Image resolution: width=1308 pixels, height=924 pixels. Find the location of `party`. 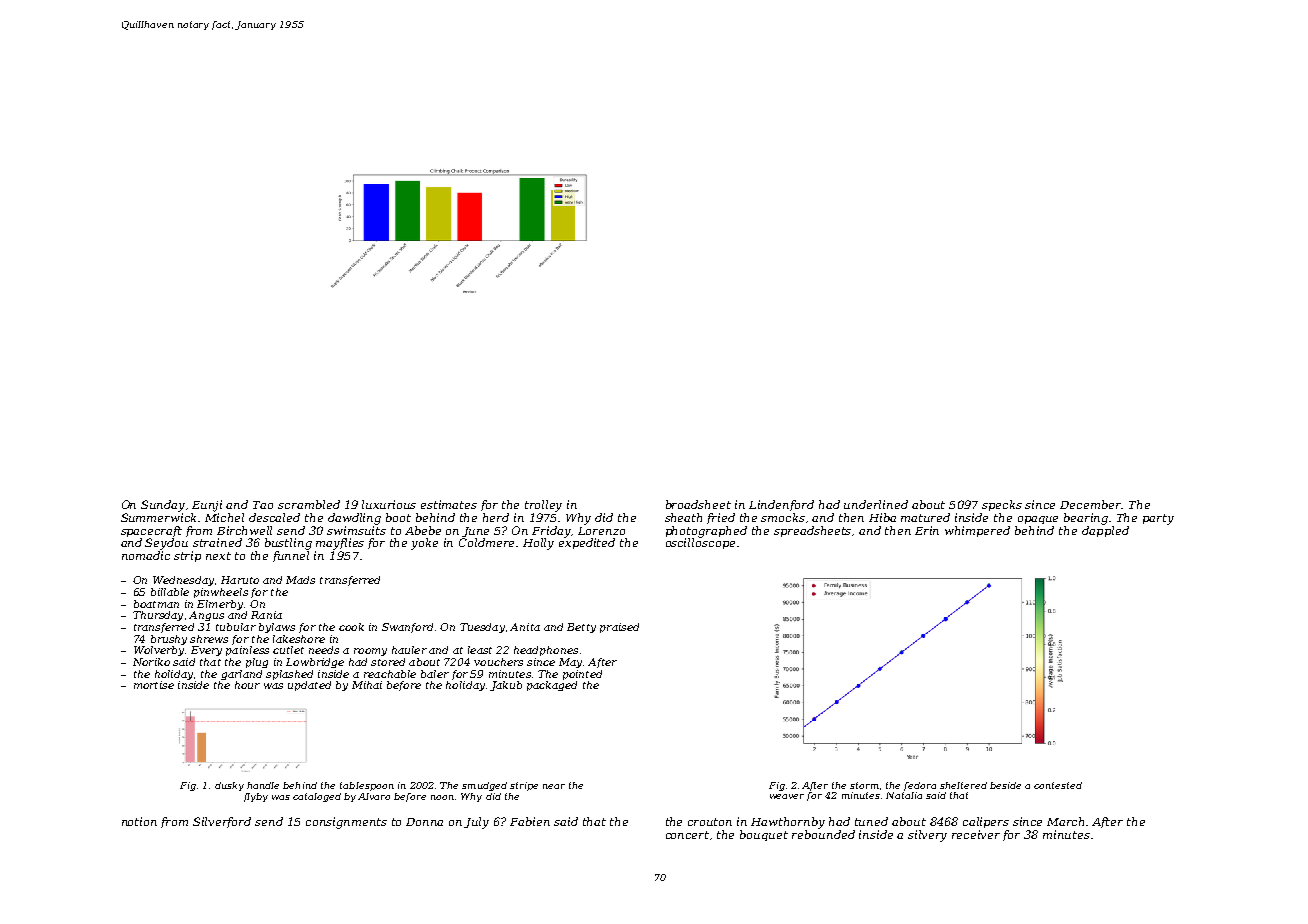

party is located at coordinates (1158, 519).
